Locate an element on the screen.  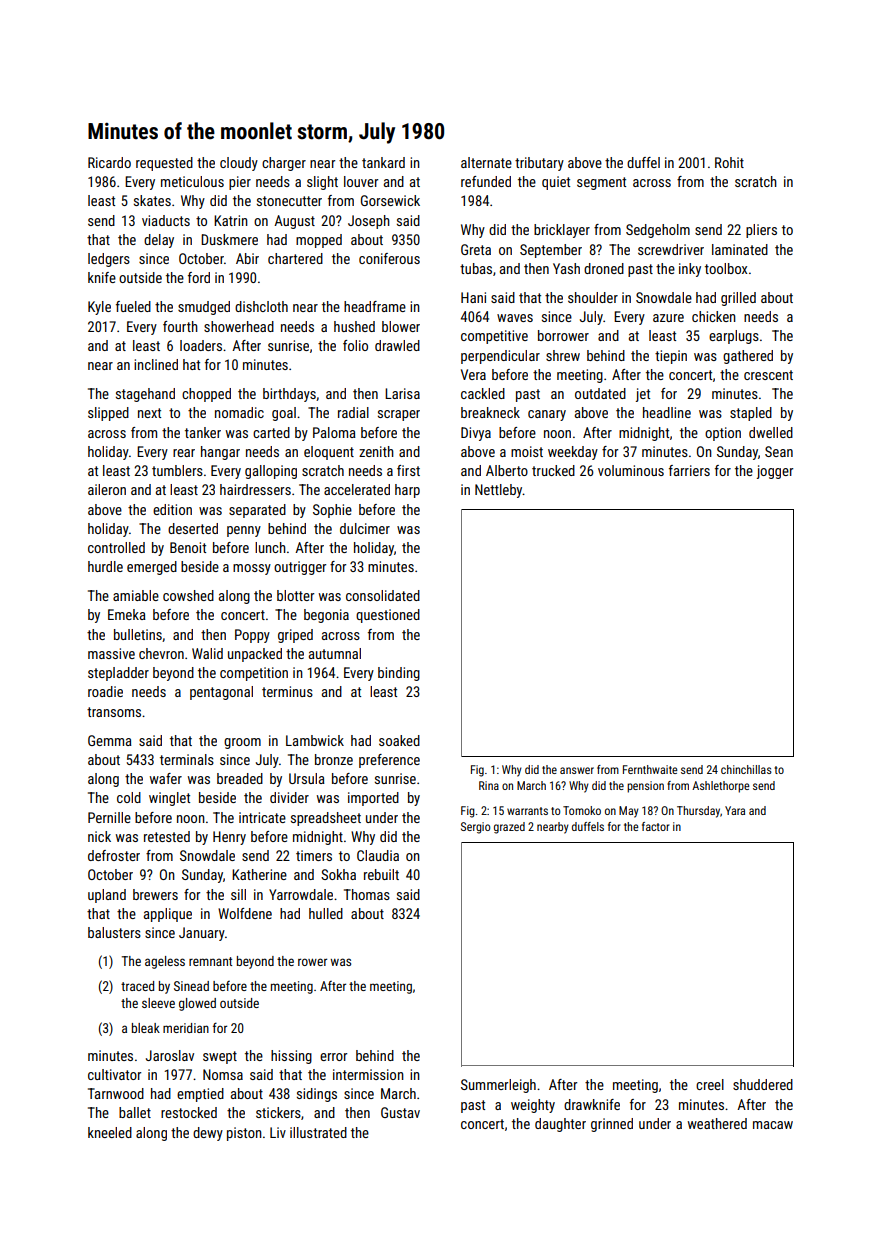
pentagonal is located at coordinates (221, 693).
